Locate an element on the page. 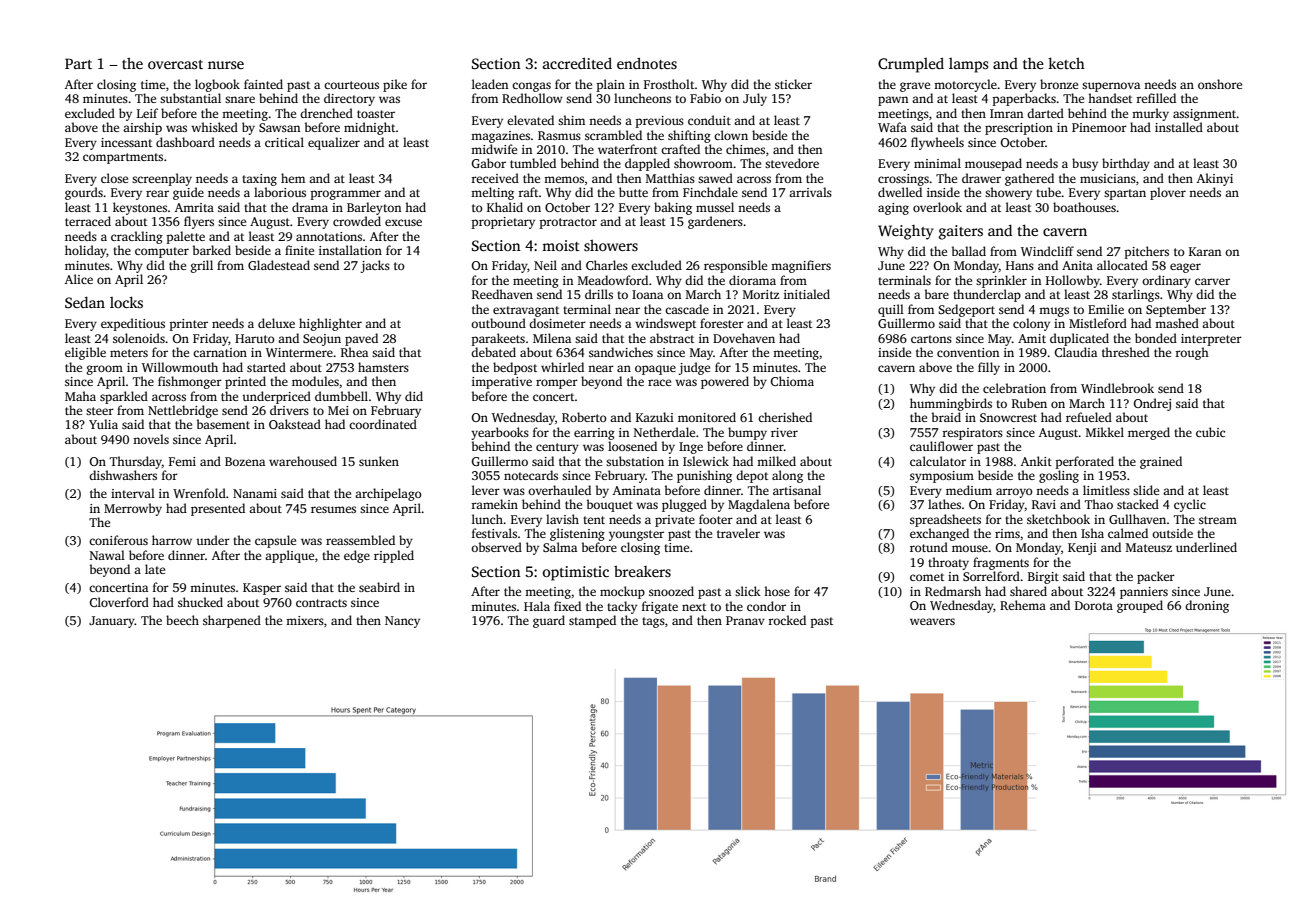  modules is located at coordinates (315, 381).
